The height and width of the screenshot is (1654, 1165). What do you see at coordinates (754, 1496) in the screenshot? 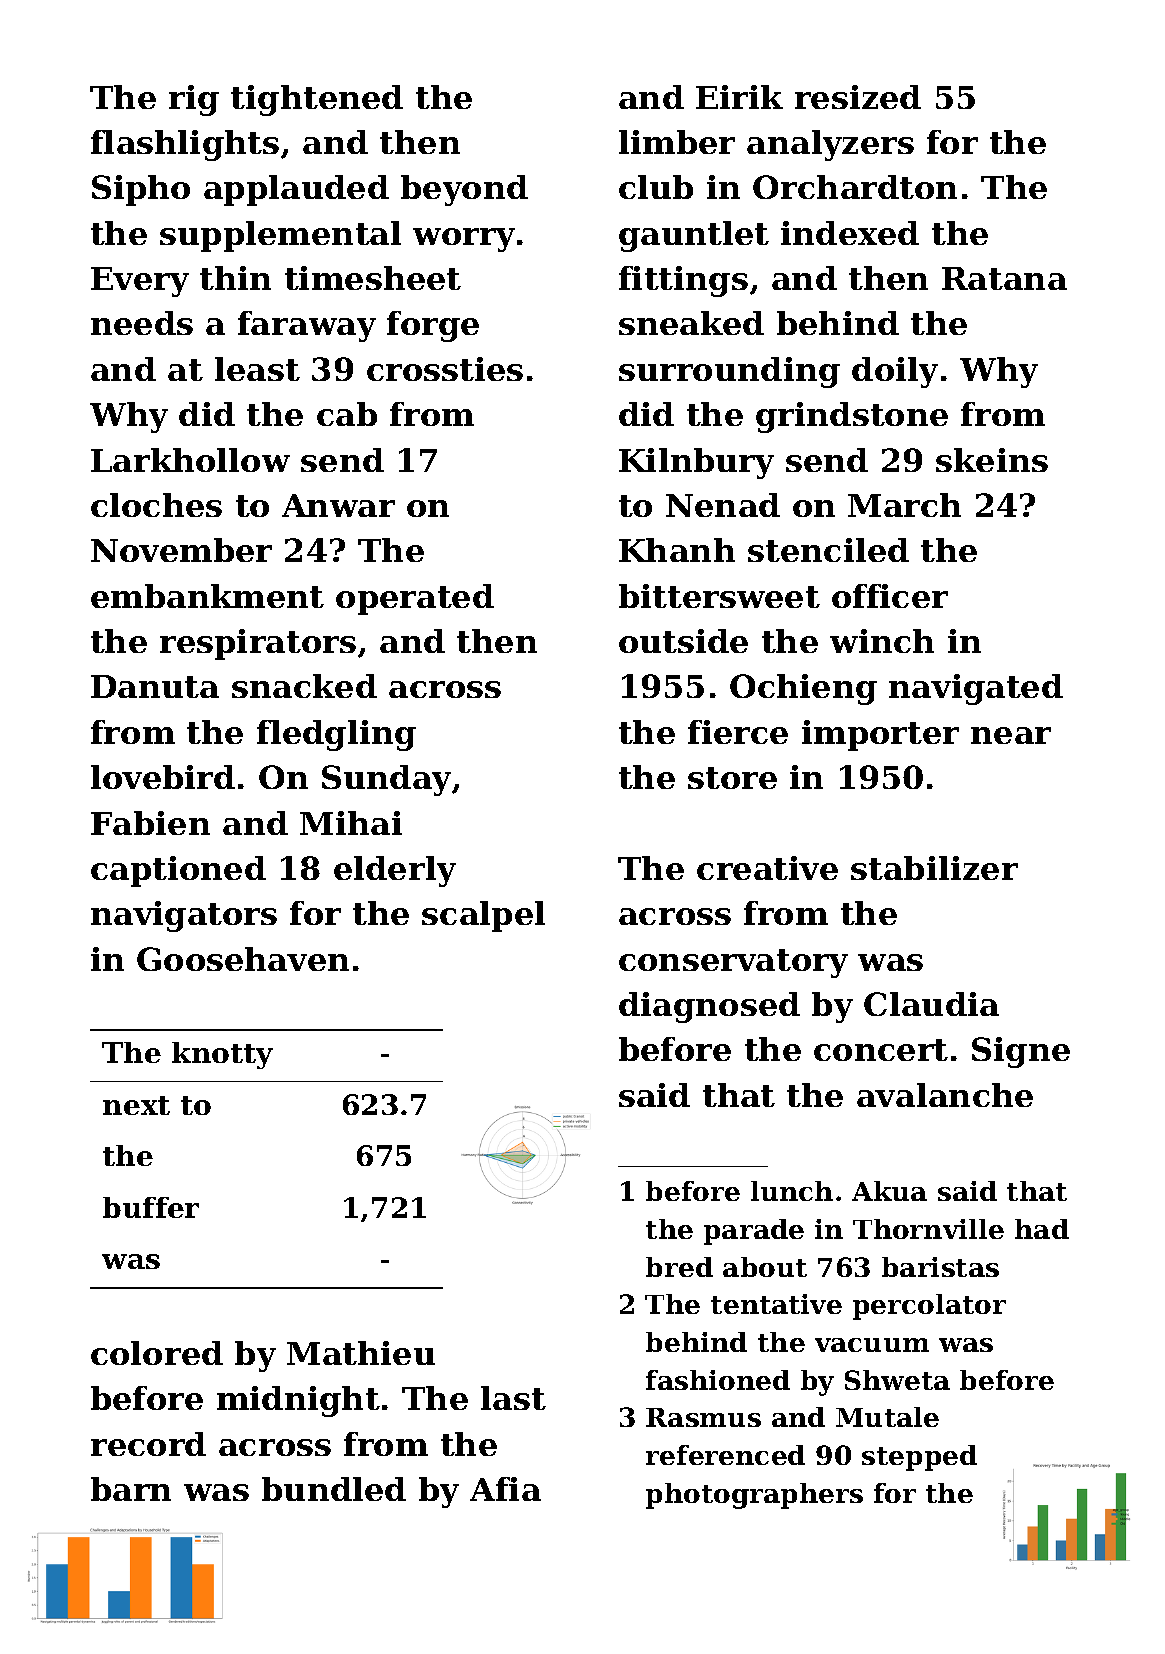
I see `photographers` at bounding box center [754, 1496].
